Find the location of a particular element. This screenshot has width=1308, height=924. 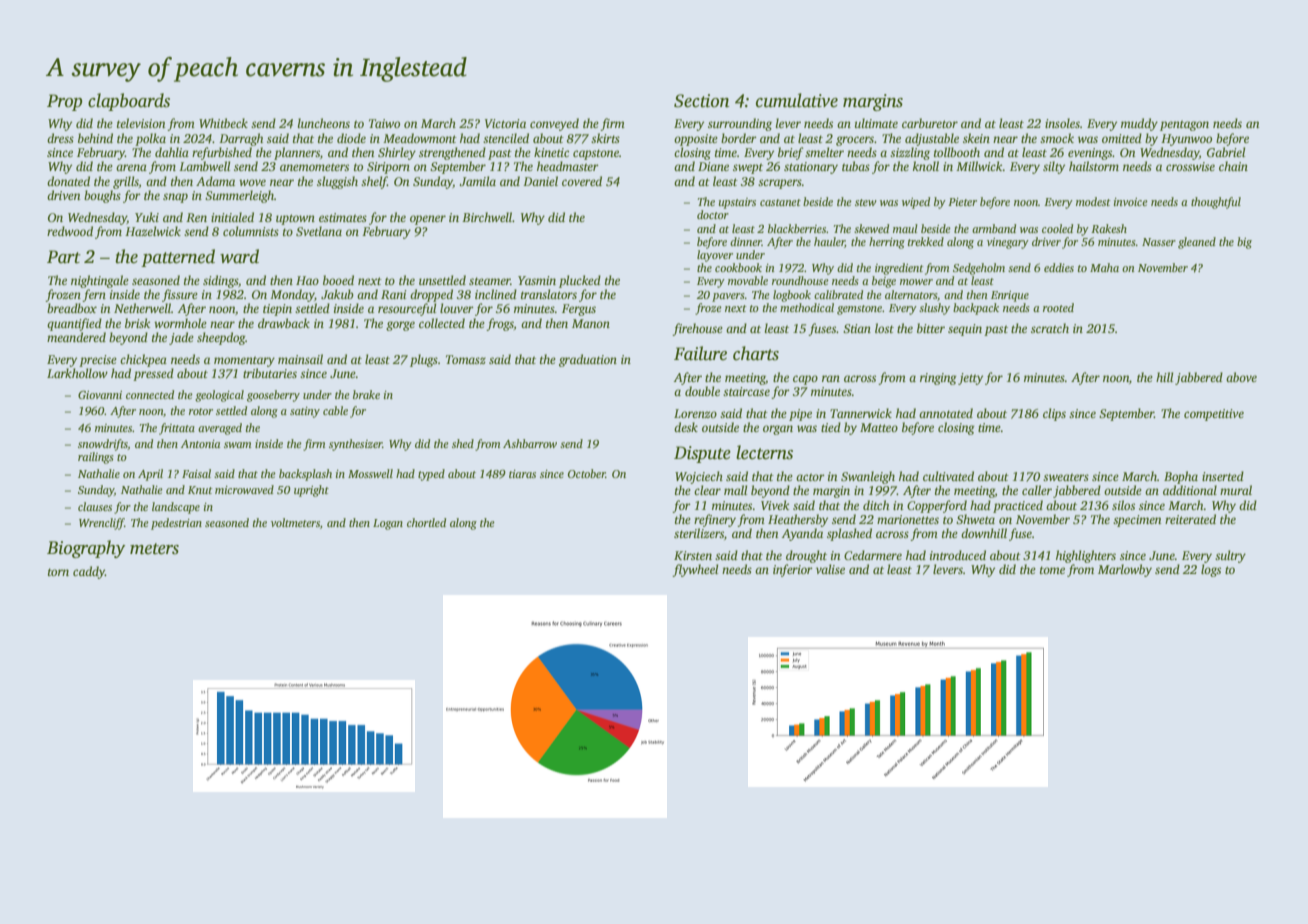

Birchwell is located at coordinates (487, 217).
